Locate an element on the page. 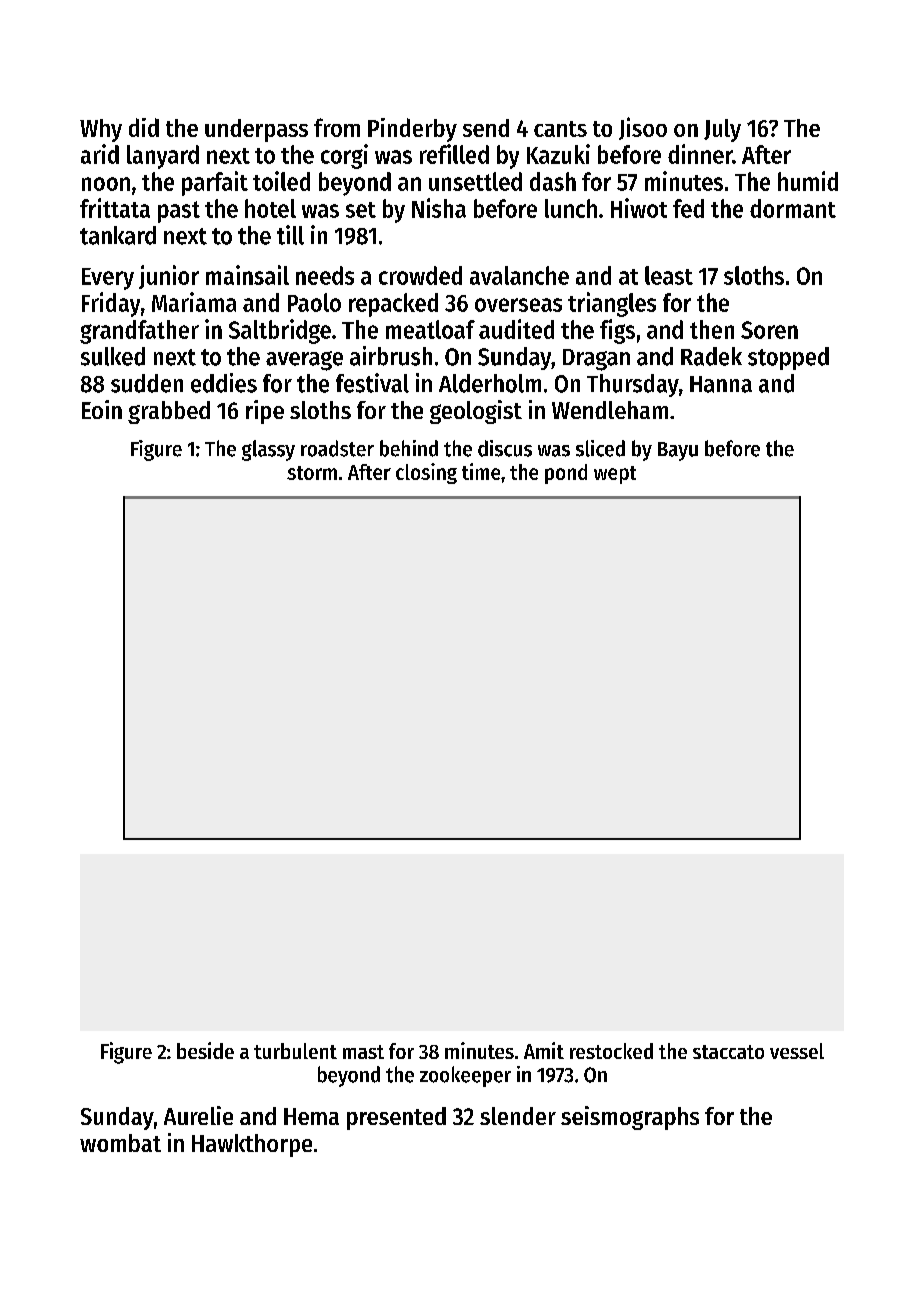  Amit is located at coordinates (544, 1050).
